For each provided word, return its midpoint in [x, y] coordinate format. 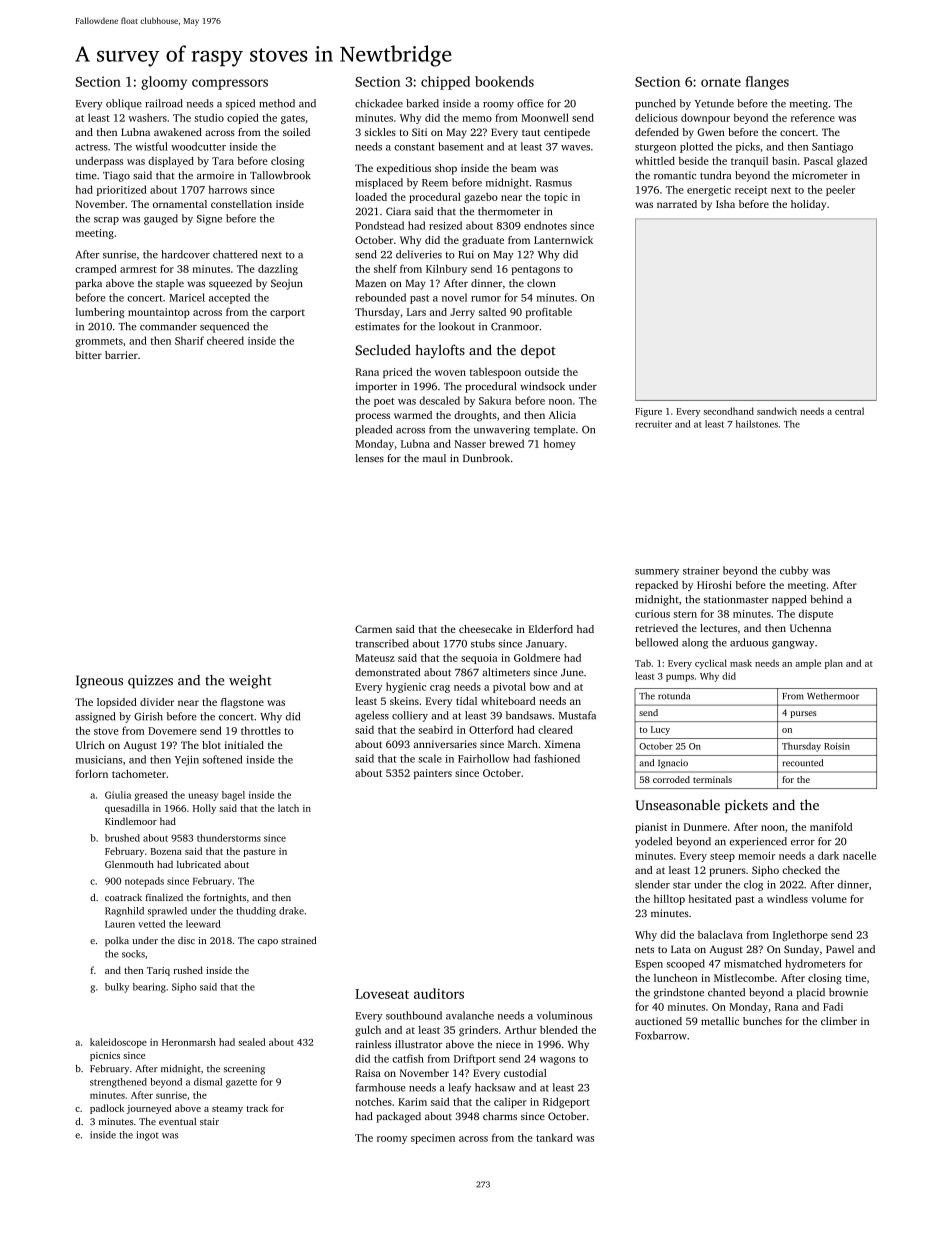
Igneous [99, 682]
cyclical [711, 664]
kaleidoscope [118, 1043]
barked [422, 103]
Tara [223, 161]
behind [826, 599]
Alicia [562, 415]
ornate [721, 82]
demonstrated [387, 672]
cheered [225, 340]
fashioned [557, 758]
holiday [808, 205]
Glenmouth [129, 864]
